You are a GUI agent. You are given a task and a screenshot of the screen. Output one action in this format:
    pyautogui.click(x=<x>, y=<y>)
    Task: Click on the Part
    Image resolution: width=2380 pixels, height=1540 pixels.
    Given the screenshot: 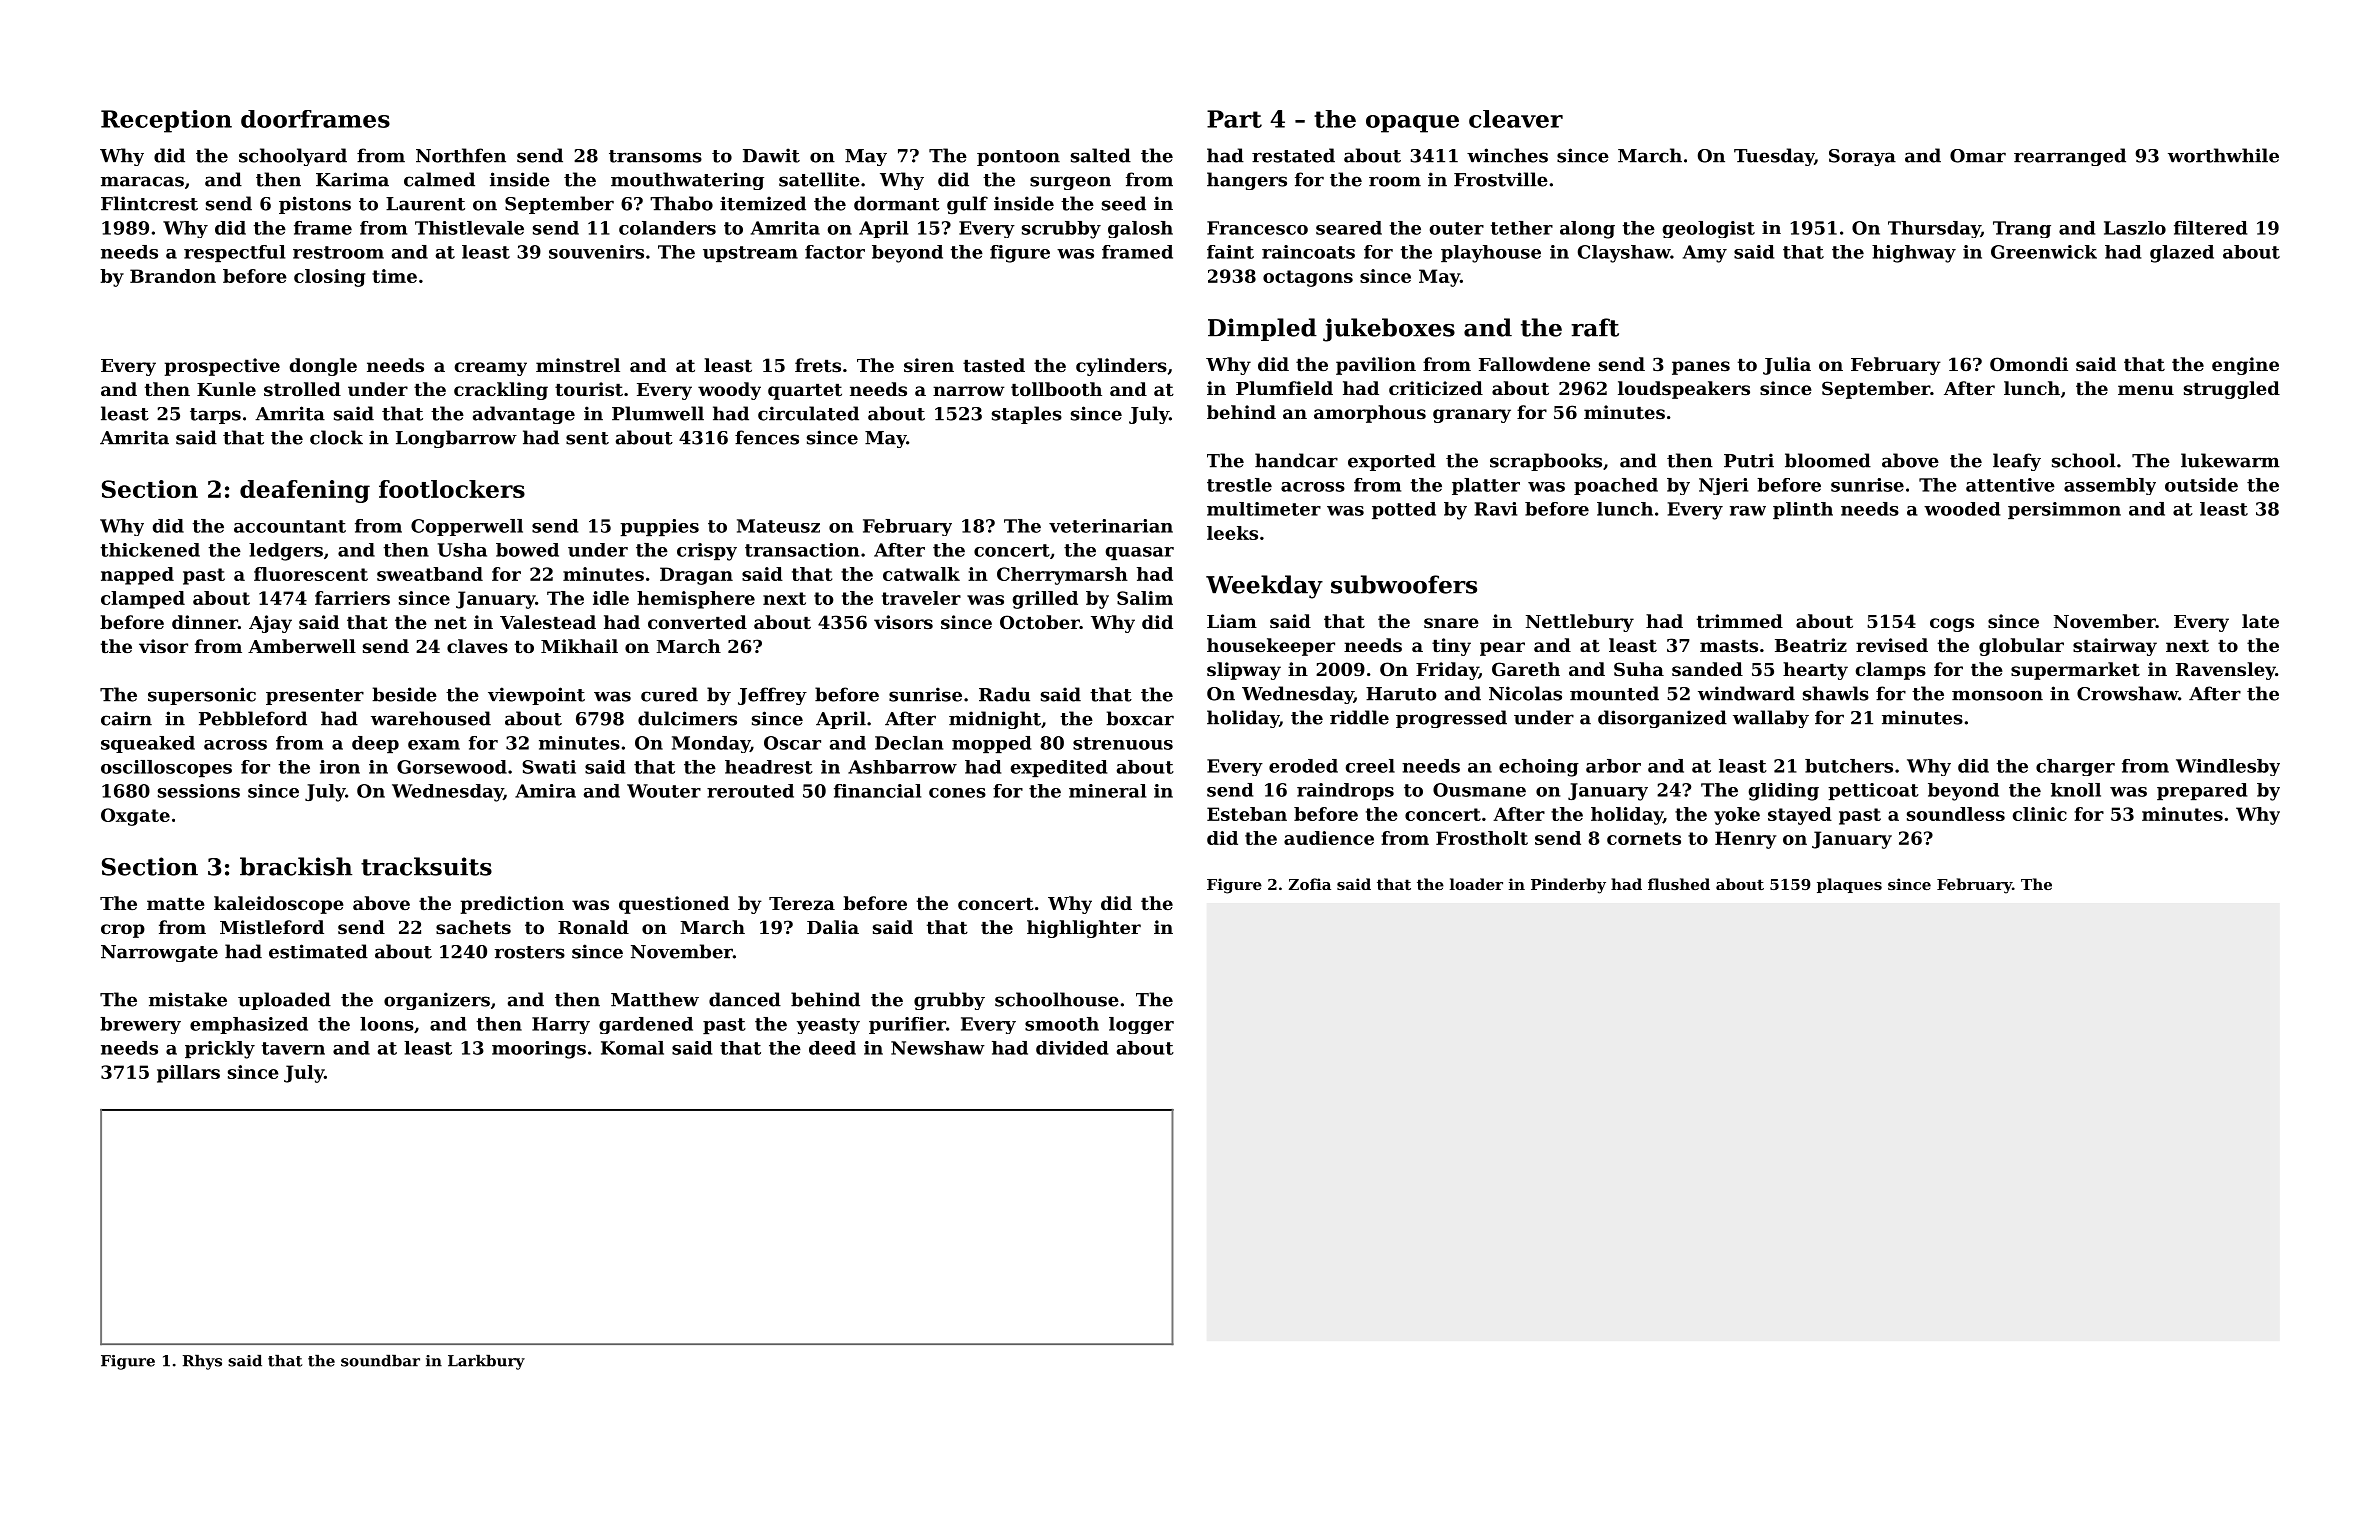 What is the action you would take?
    pyautogui.click(x=1234, y=119)
